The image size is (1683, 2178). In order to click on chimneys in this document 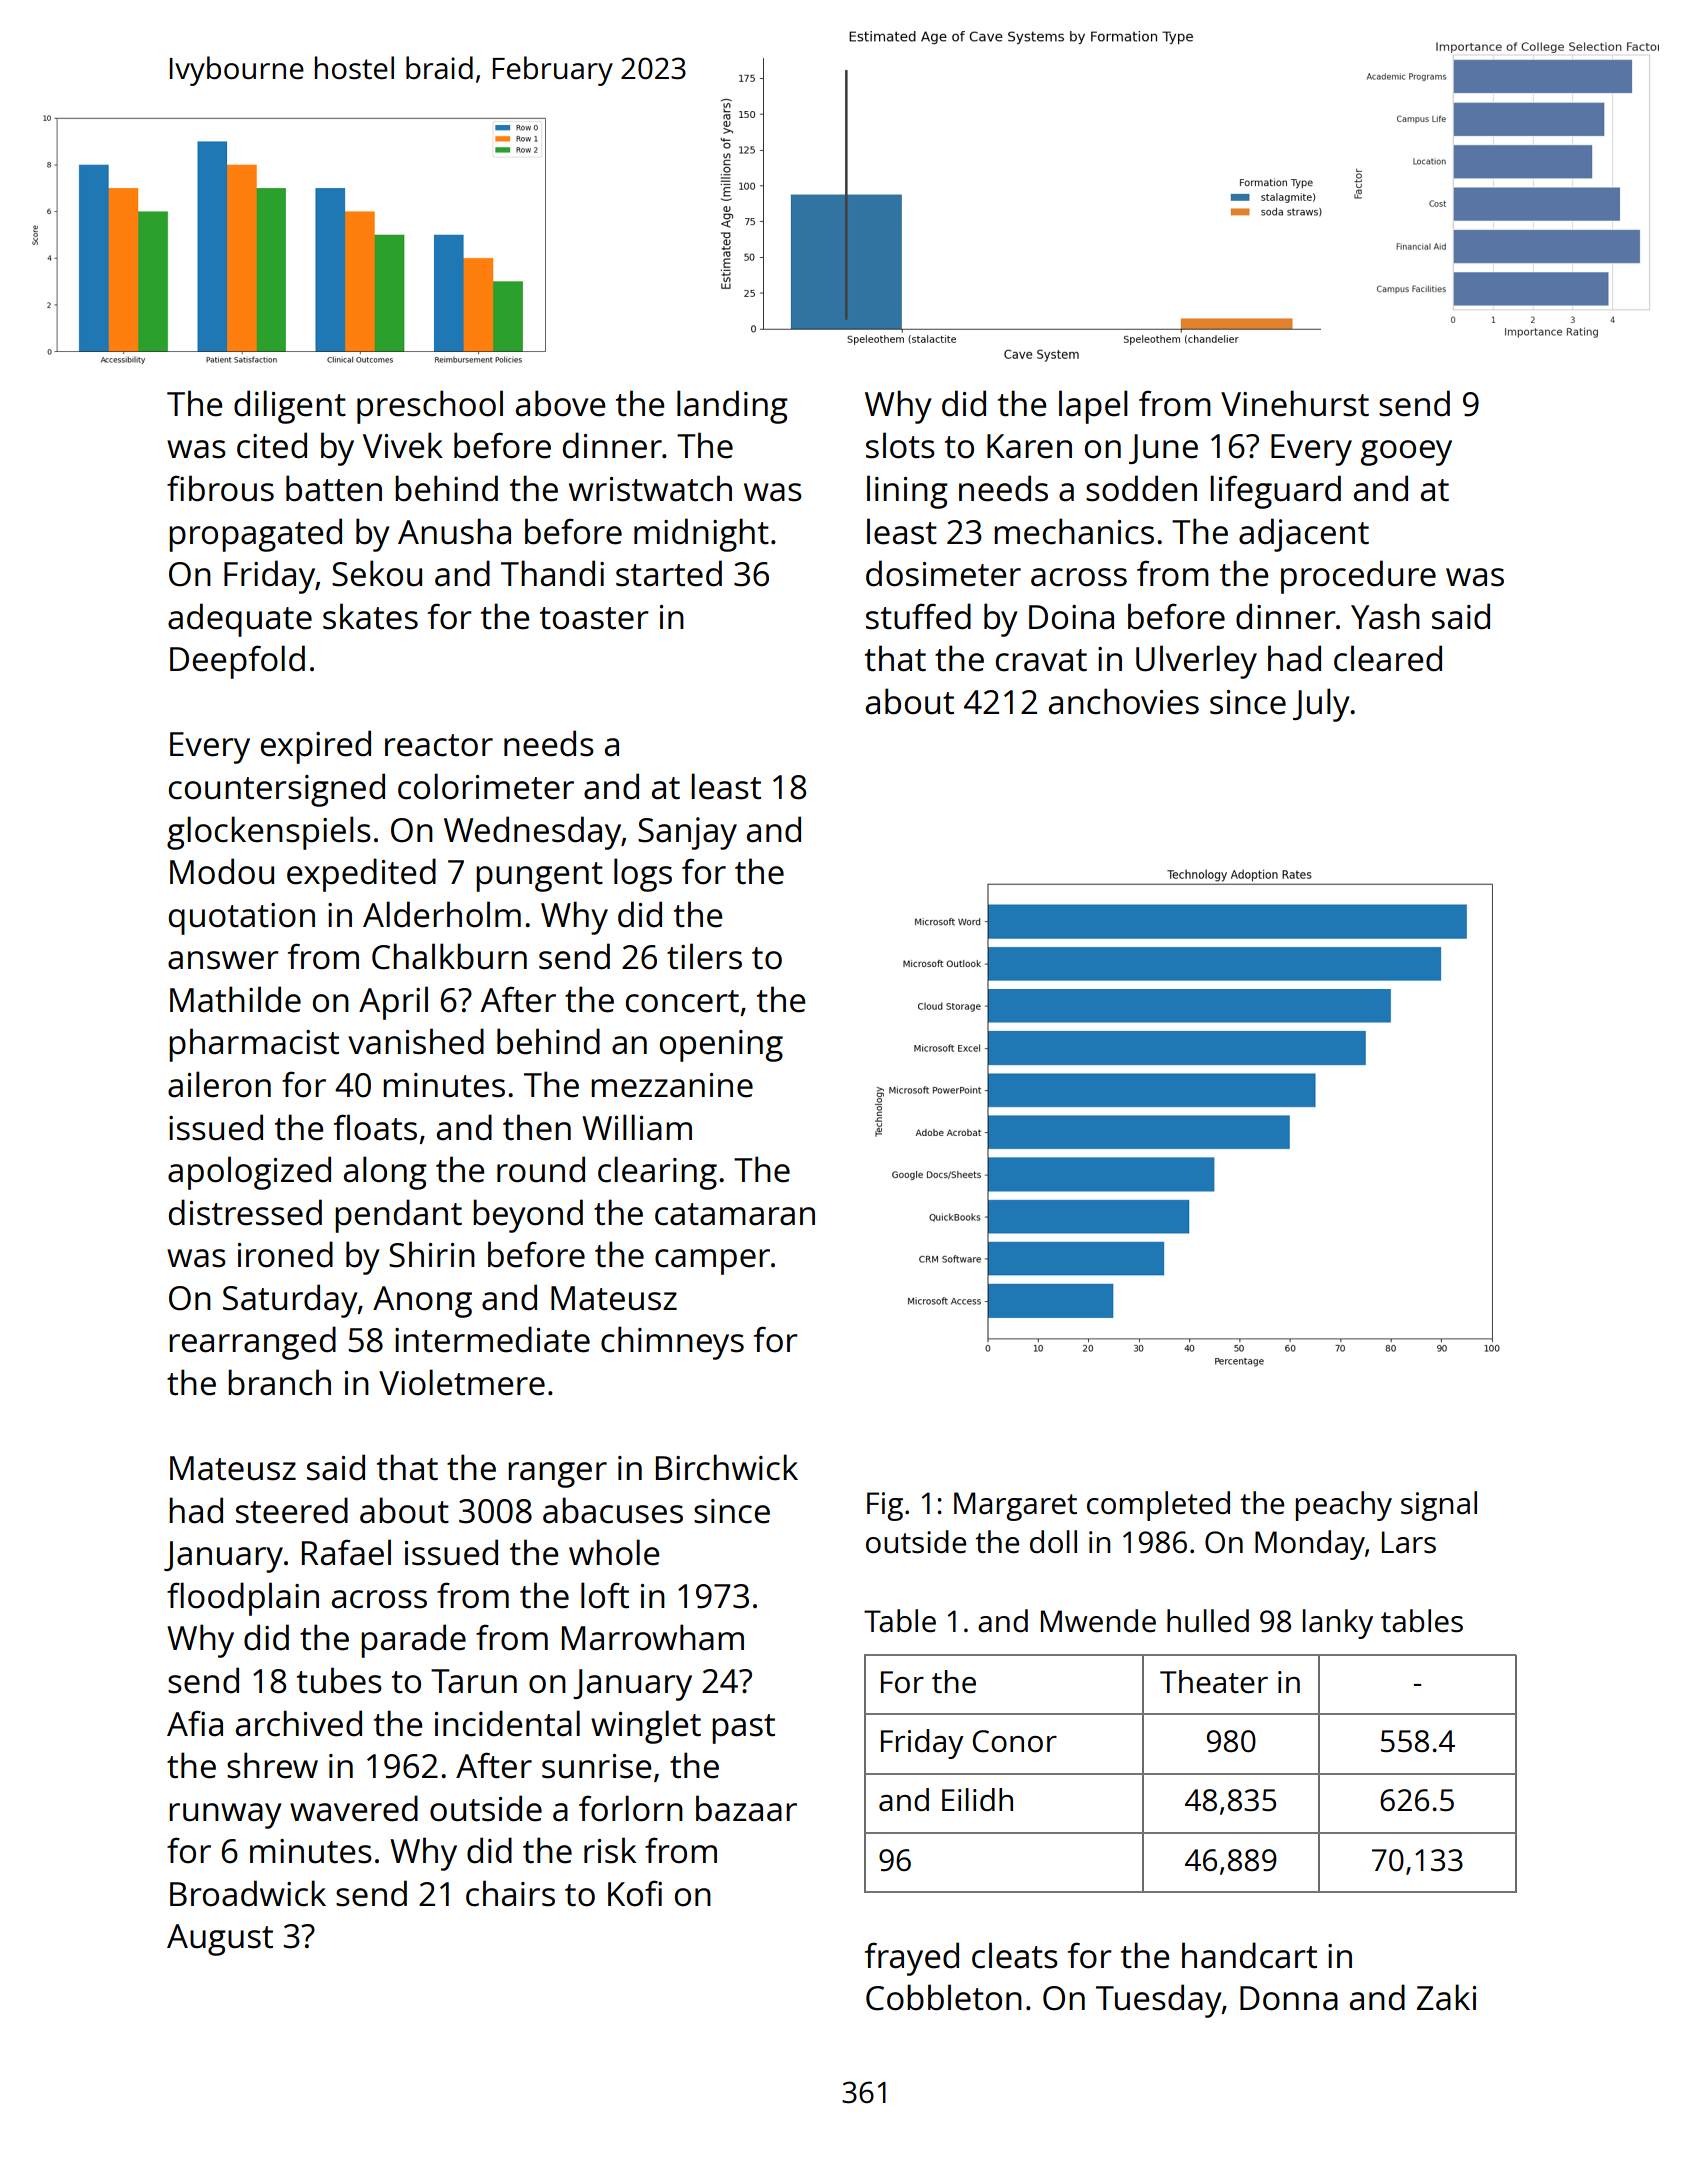, I will do `click(672, 1343)`.
